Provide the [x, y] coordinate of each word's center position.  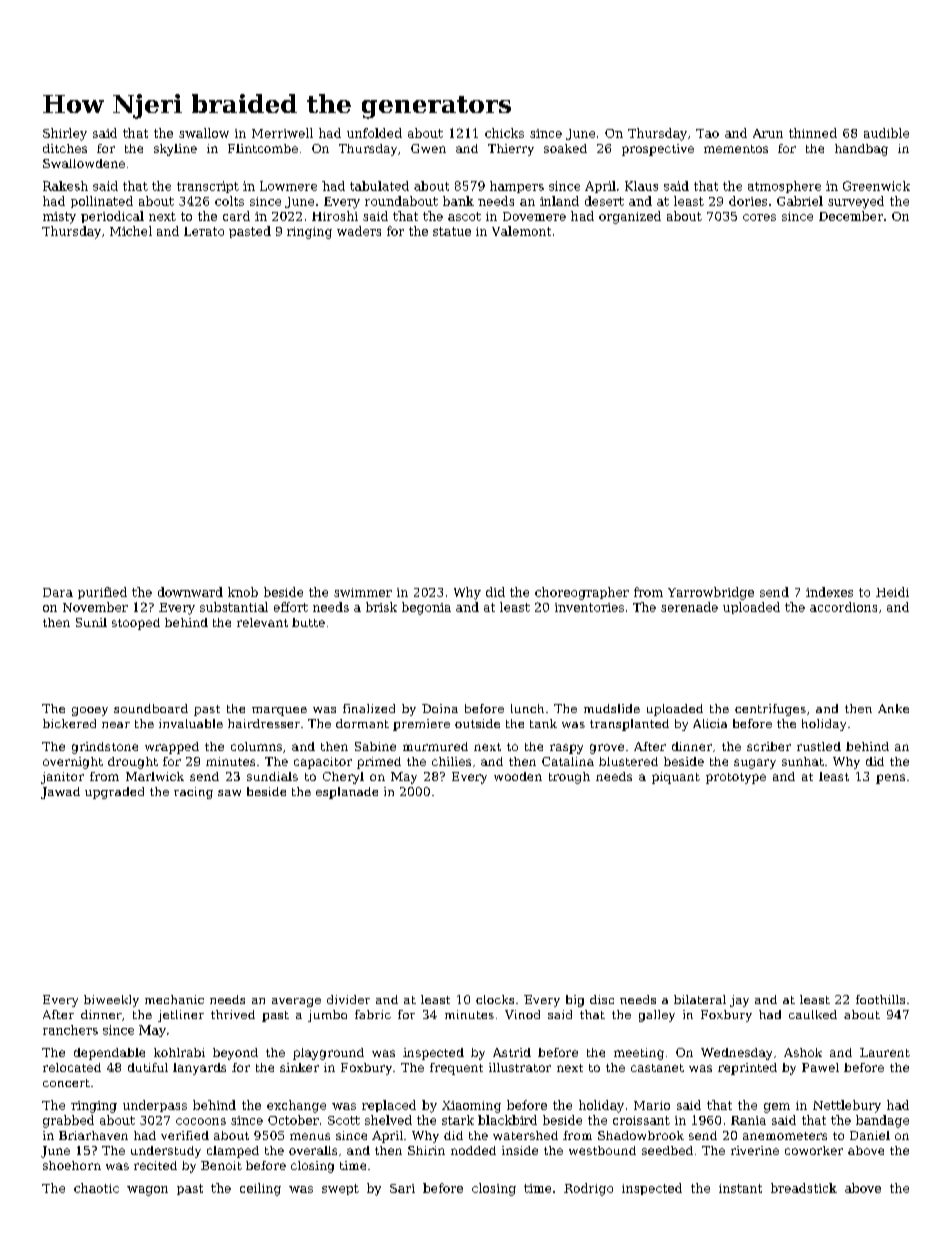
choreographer [582, 593]
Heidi [892, 592]
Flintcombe [263, 148]
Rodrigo [588, 1189]
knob [243, 592]
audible [886, 133]
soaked [565, 148]
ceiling [260, 1189]
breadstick [804, 1188]
